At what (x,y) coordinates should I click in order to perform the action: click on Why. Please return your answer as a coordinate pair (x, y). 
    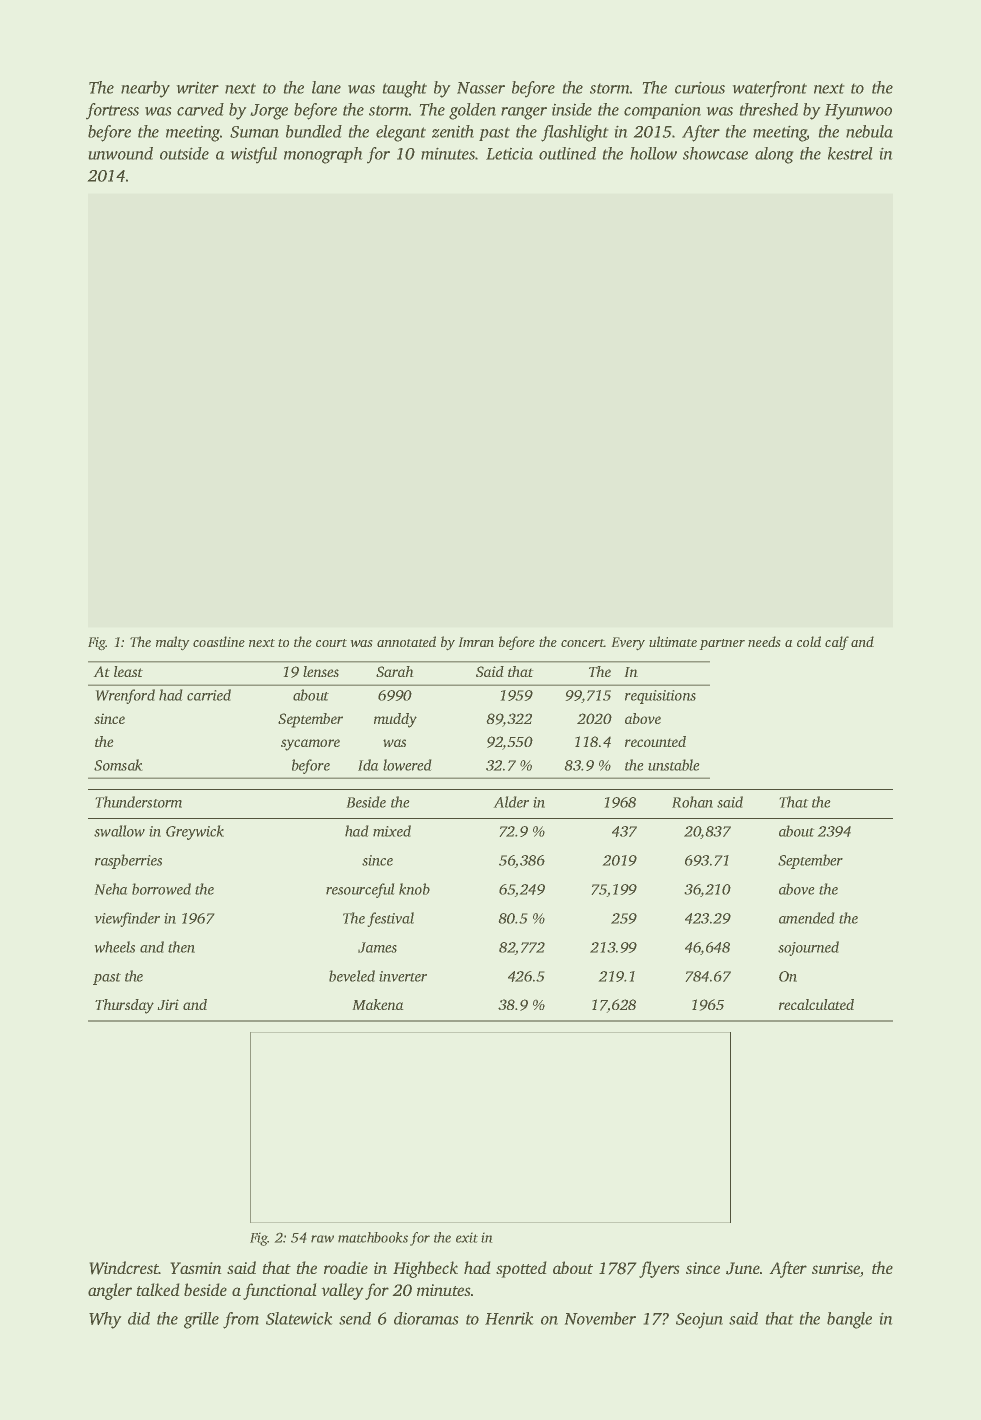
    Looking at the image, I should click on (105, 1320).
